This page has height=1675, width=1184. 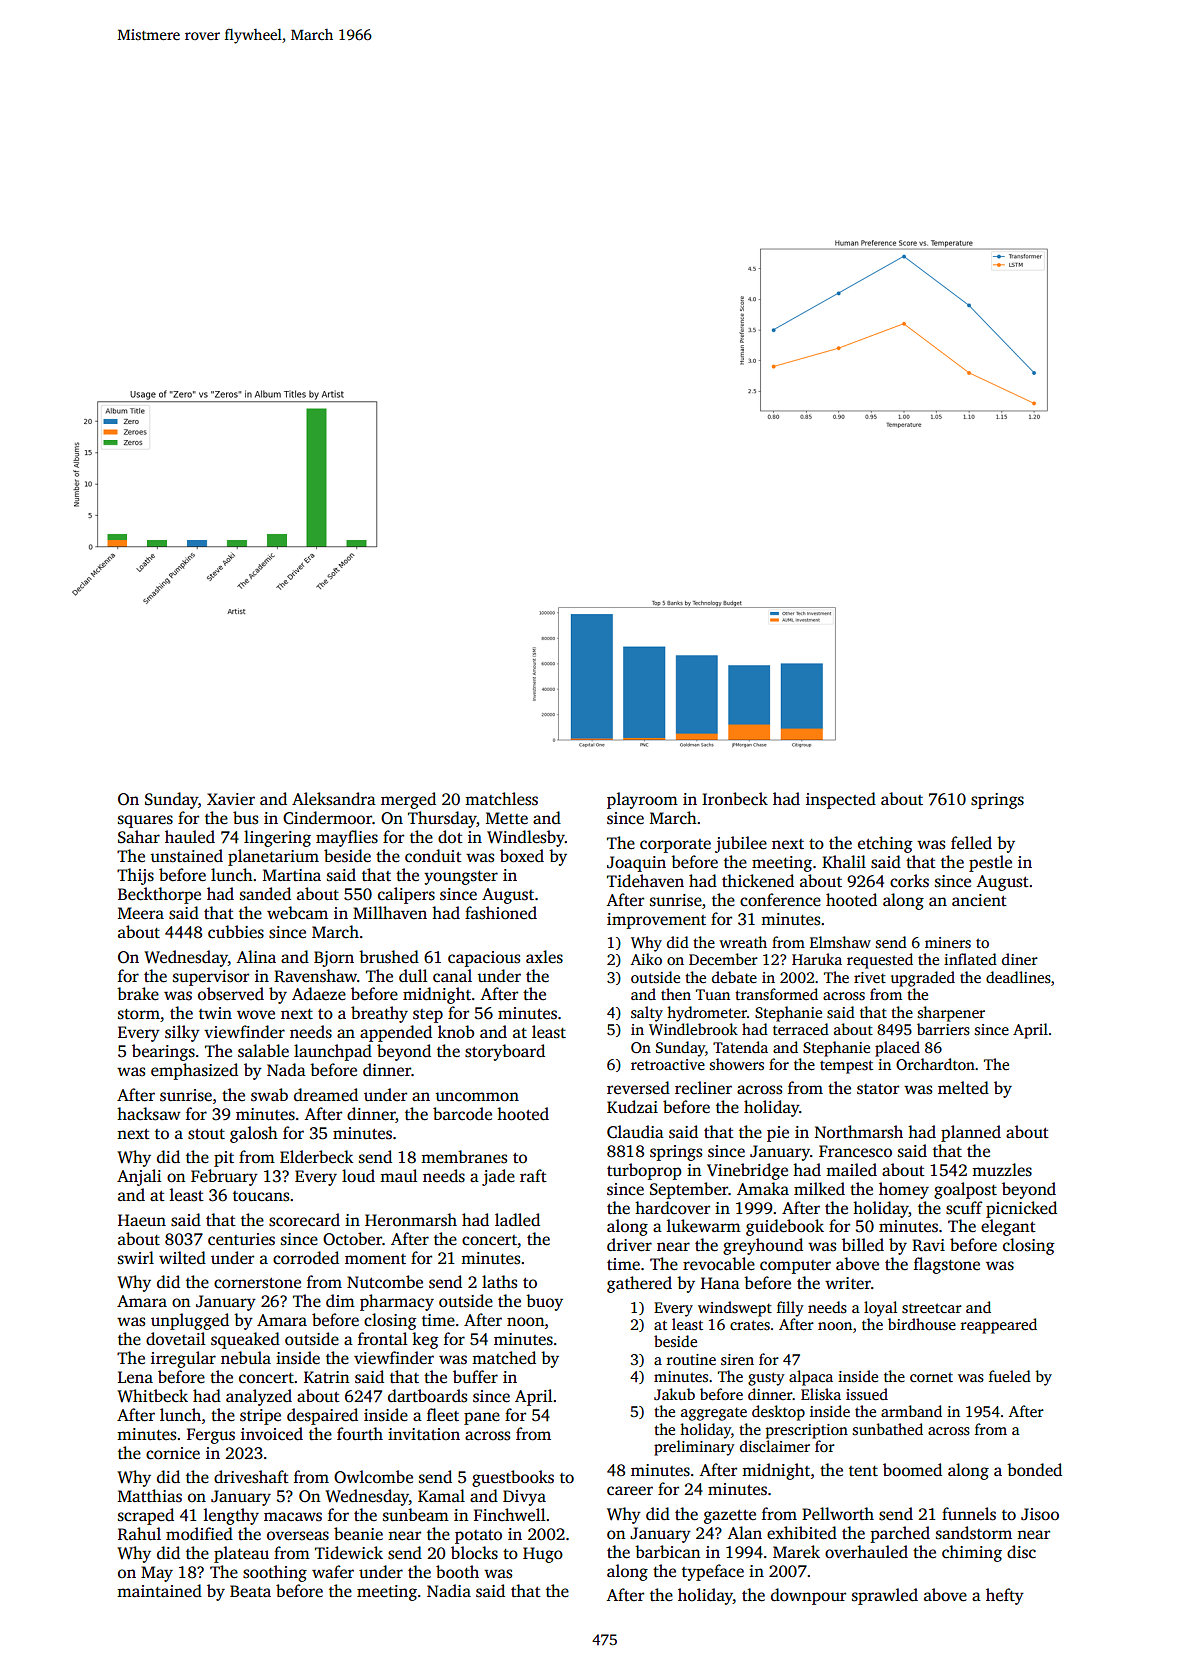 I want to click on reappeared, so click(x=999, y=1326).
